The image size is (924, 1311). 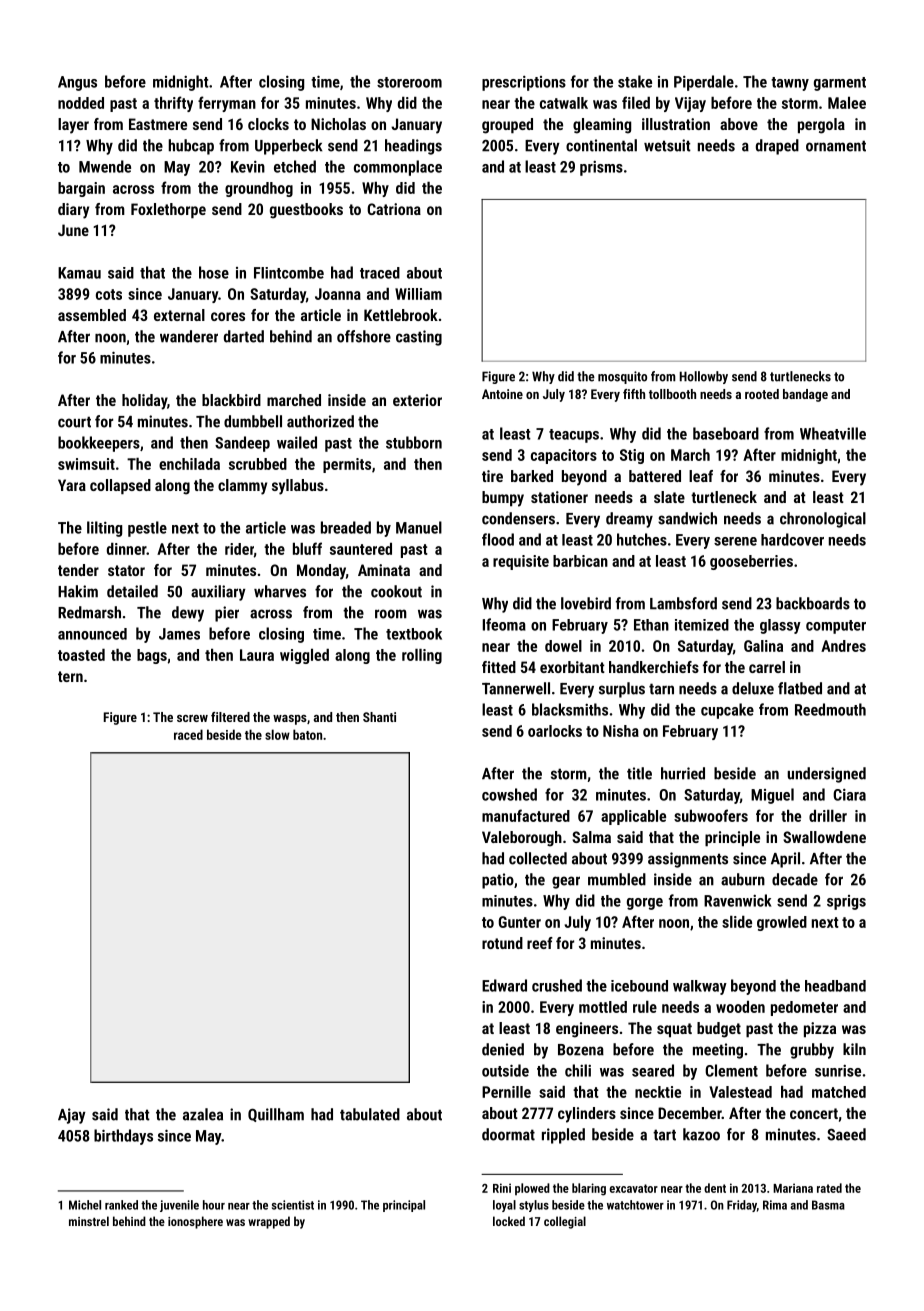 I want to click on grouped, so click(x=507, y=126).
